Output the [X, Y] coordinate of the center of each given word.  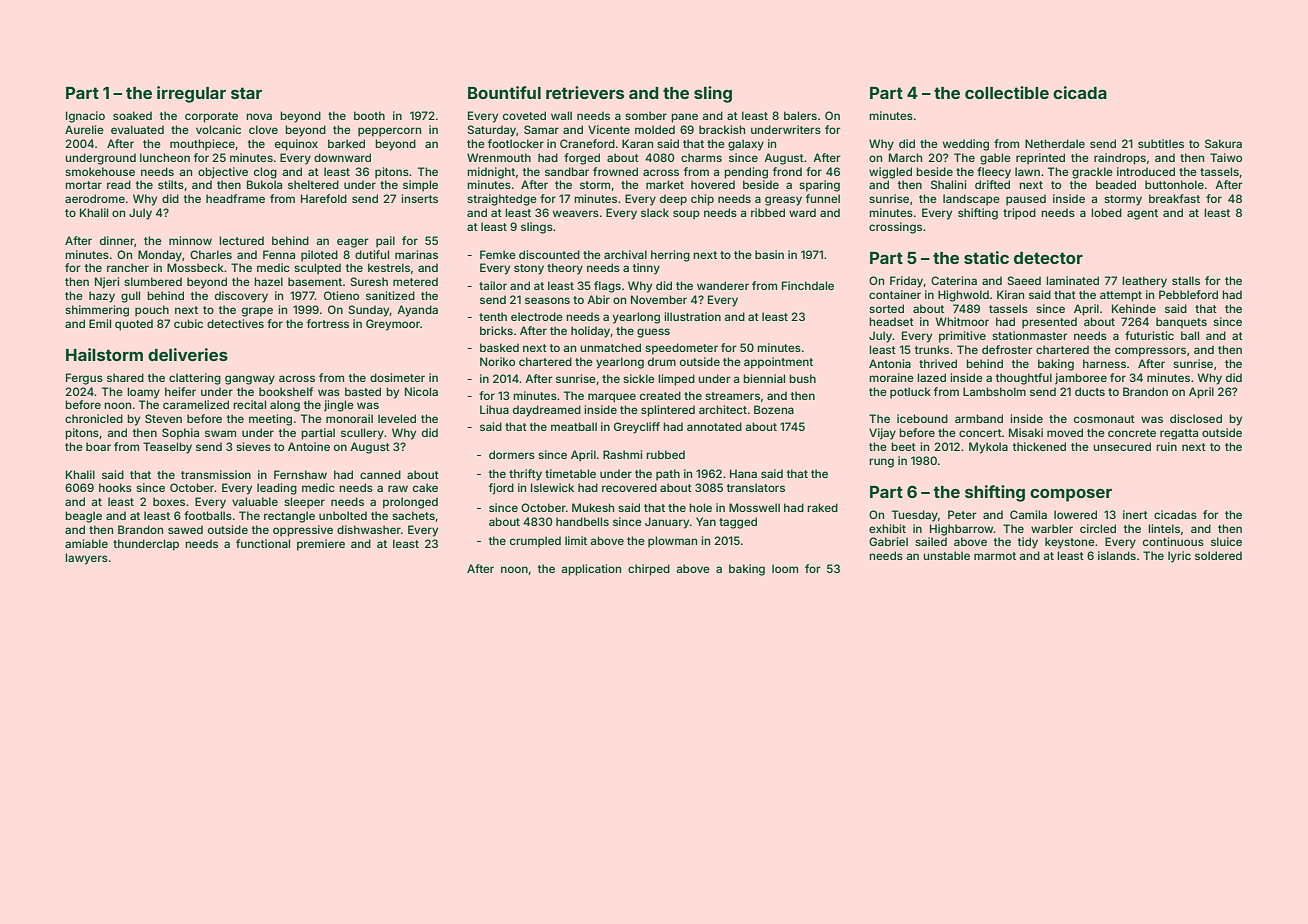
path [668, 475]
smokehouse [100, 171]
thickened [1039, 446]
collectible [1007, 92]
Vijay [882, 434]
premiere [321, 545]
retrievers [585, 92]
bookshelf [286, 391]
